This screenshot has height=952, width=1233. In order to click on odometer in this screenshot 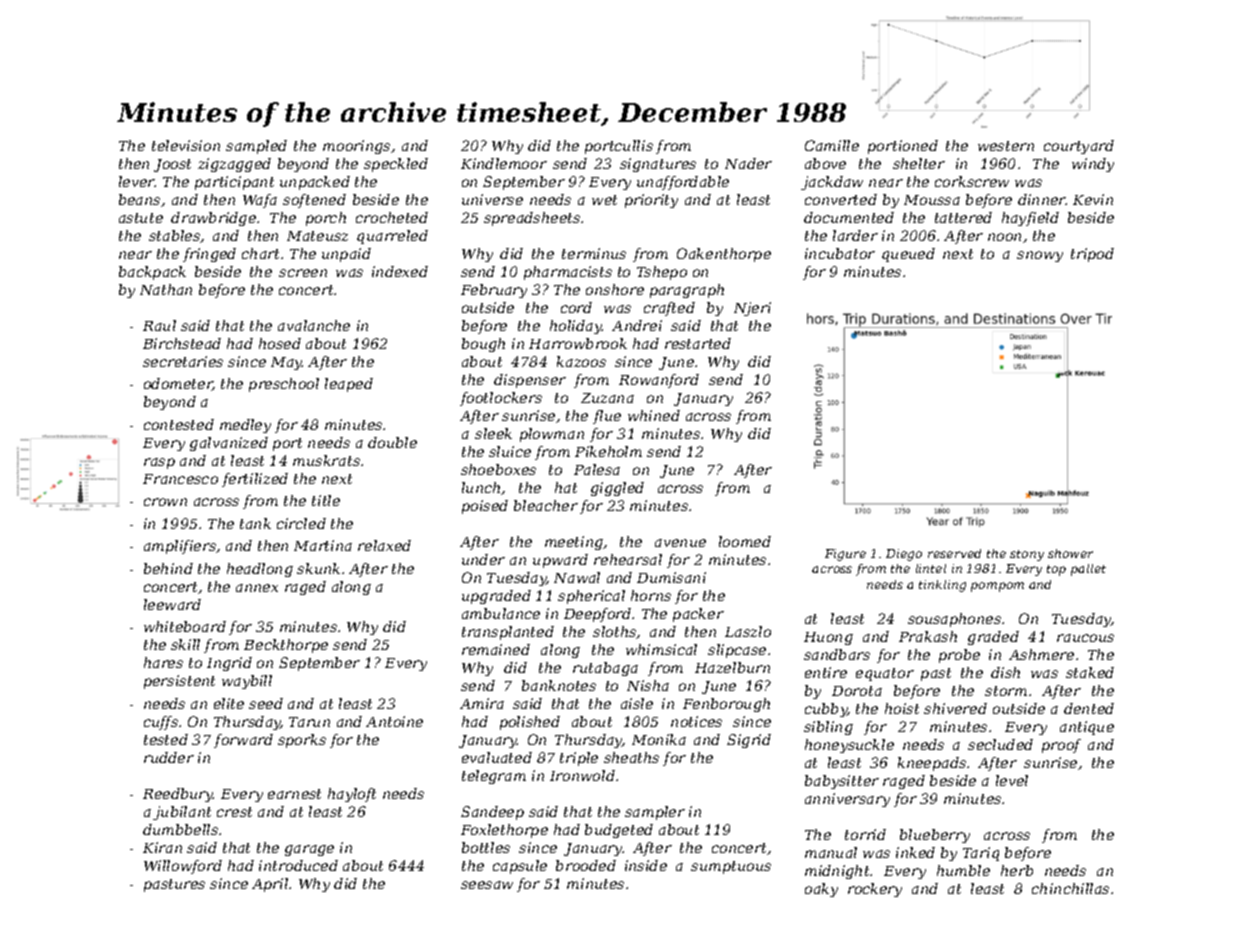, I will do `click(178, 384)`.
